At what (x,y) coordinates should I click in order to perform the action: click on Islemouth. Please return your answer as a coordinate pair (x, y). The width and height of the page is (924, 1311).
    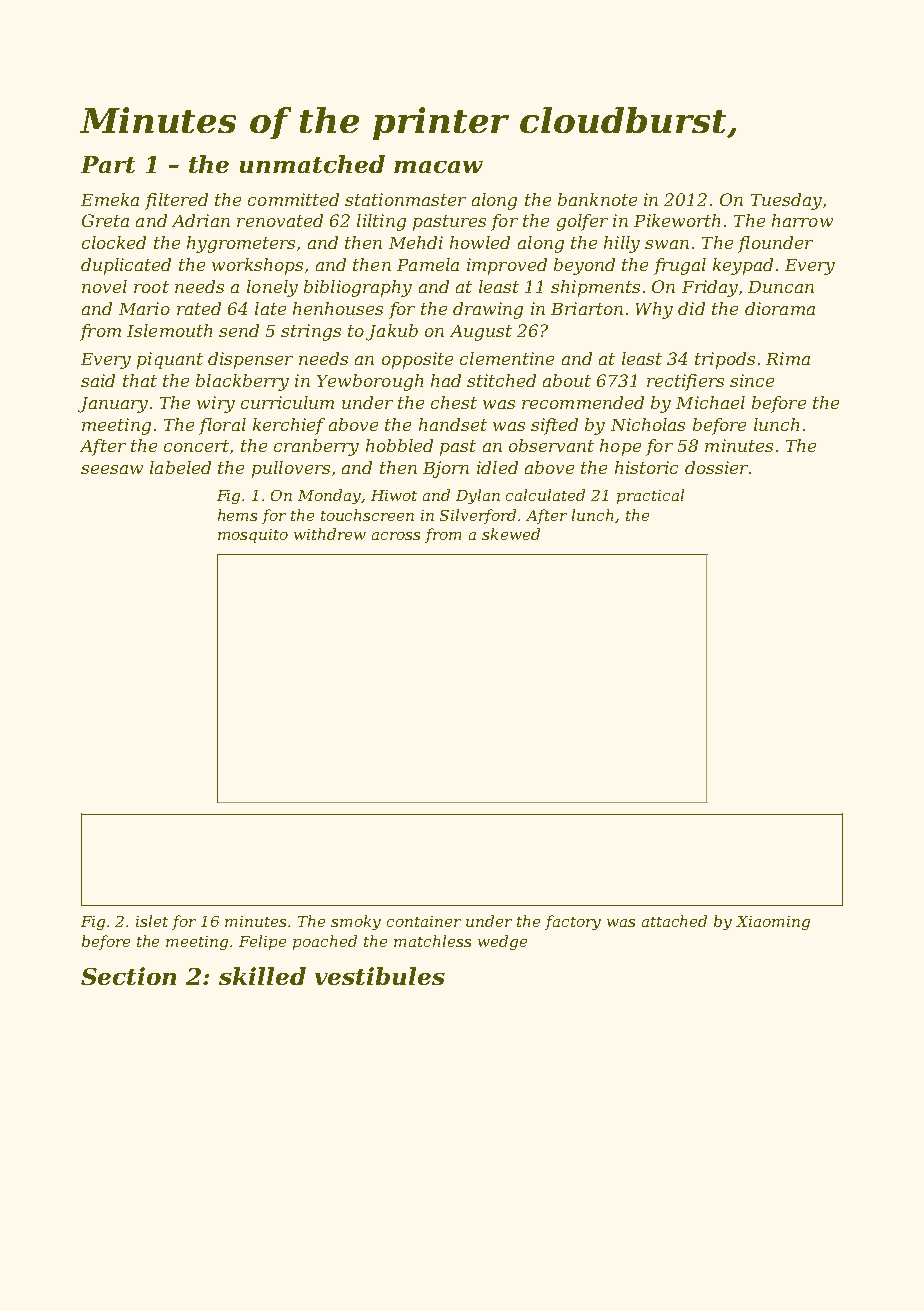
    Looking at the image, I should click on (169, 330).
